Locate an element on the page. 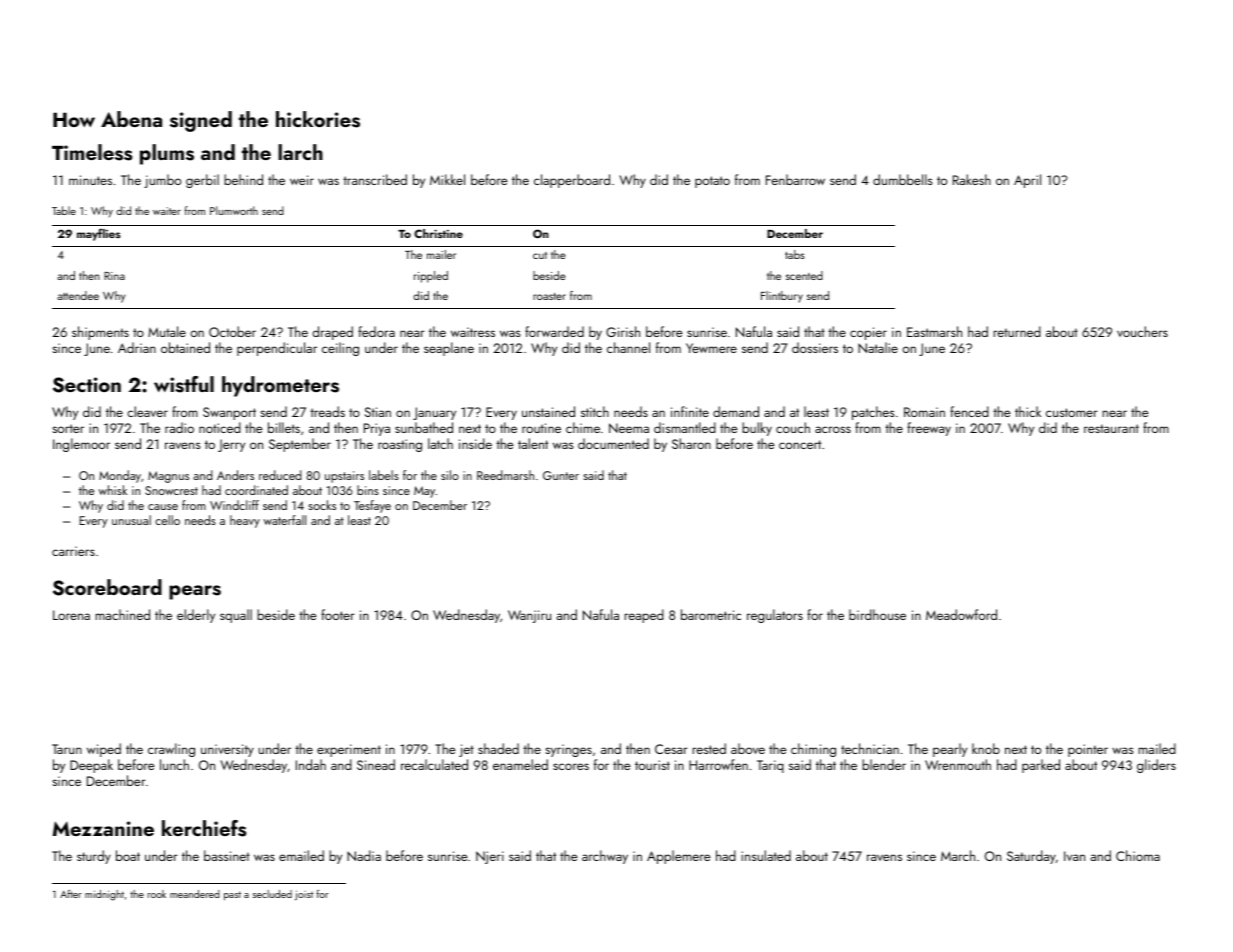 Image resolution: width=1233 pixels, height=952 pixels. scented is located at coordinates (804, 275).
